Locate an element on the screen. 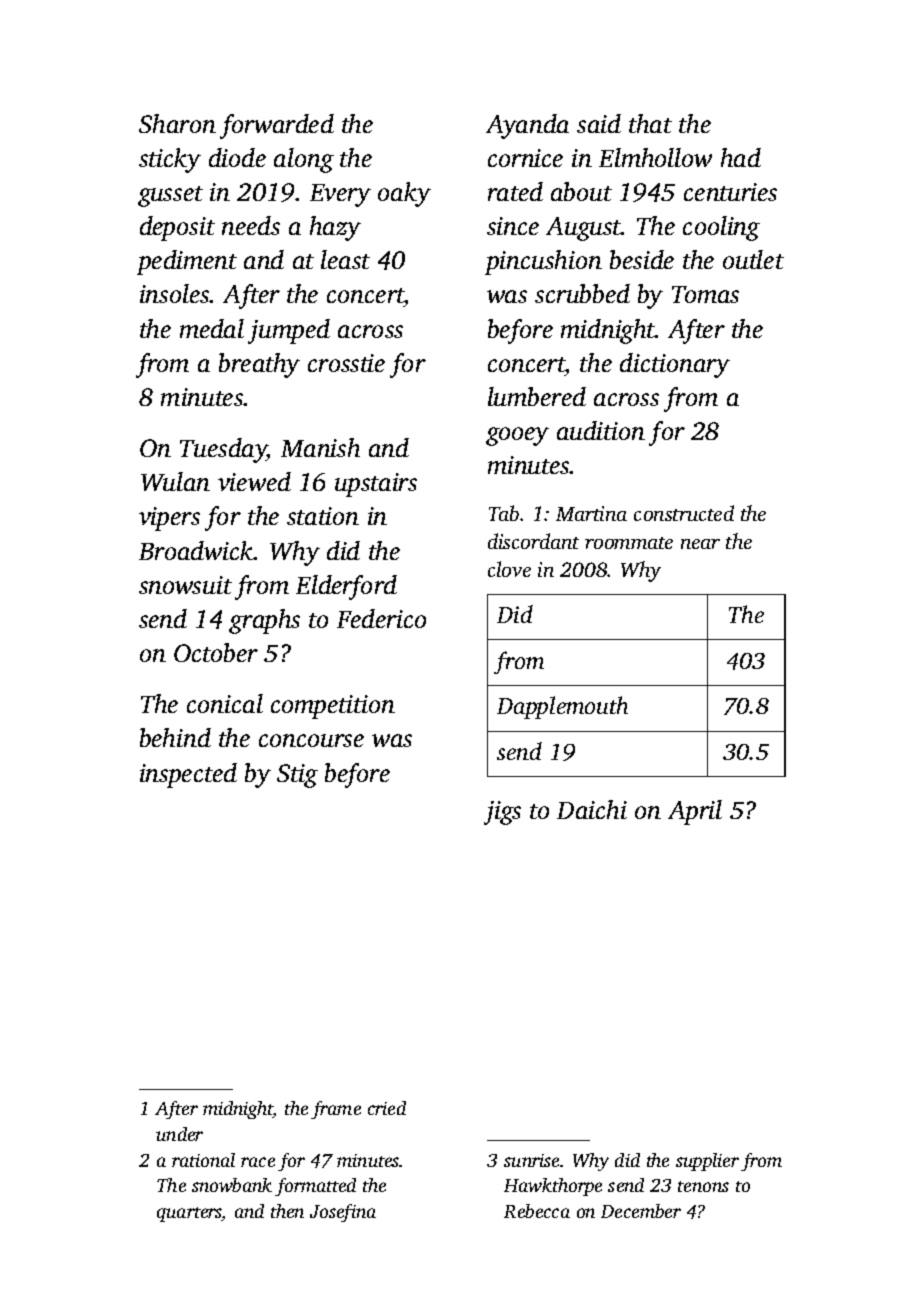  inspected is located at coordinates (188, 775).
